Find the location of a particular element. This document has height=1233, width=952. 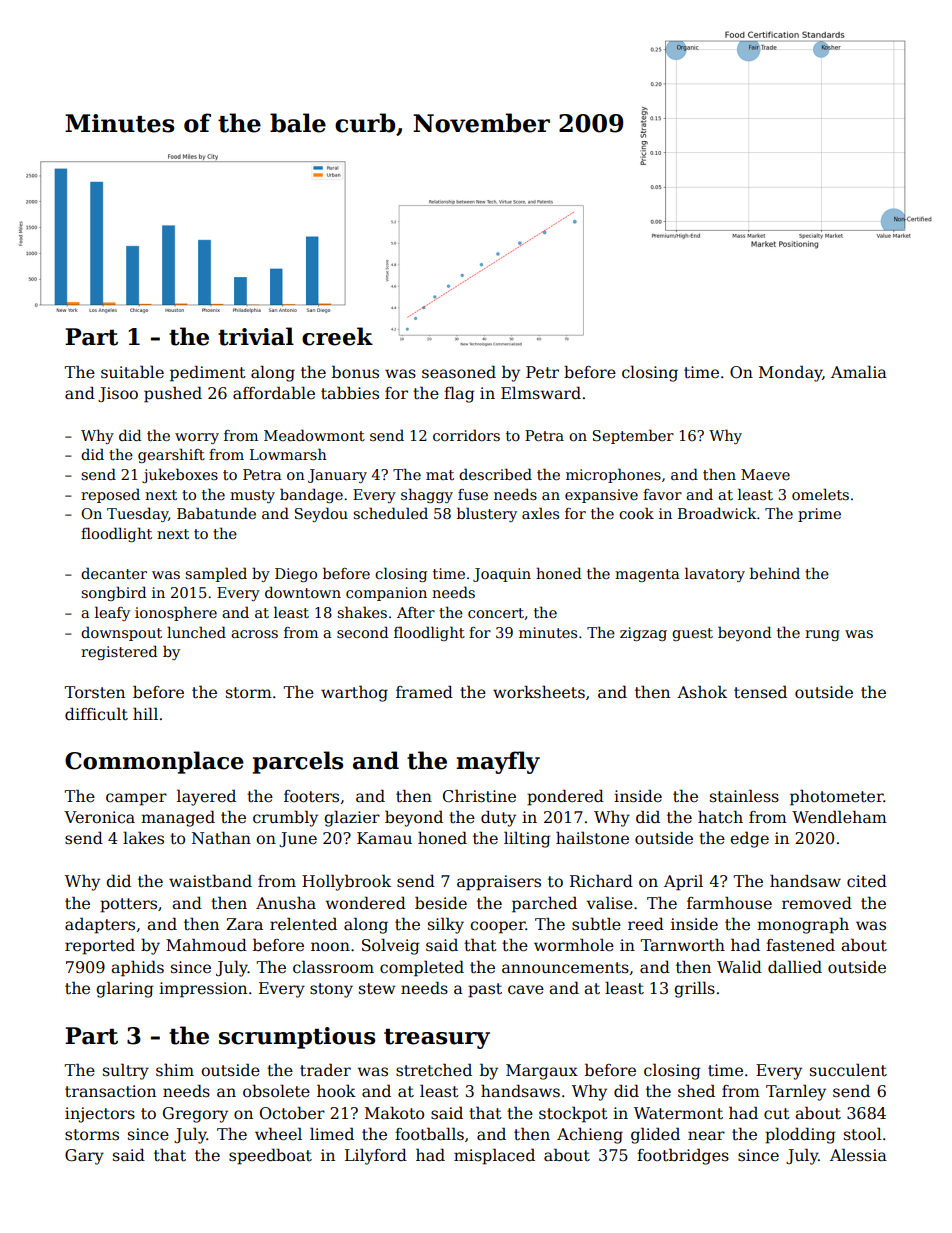

farmhouse is located at coordinates (729, 903).
